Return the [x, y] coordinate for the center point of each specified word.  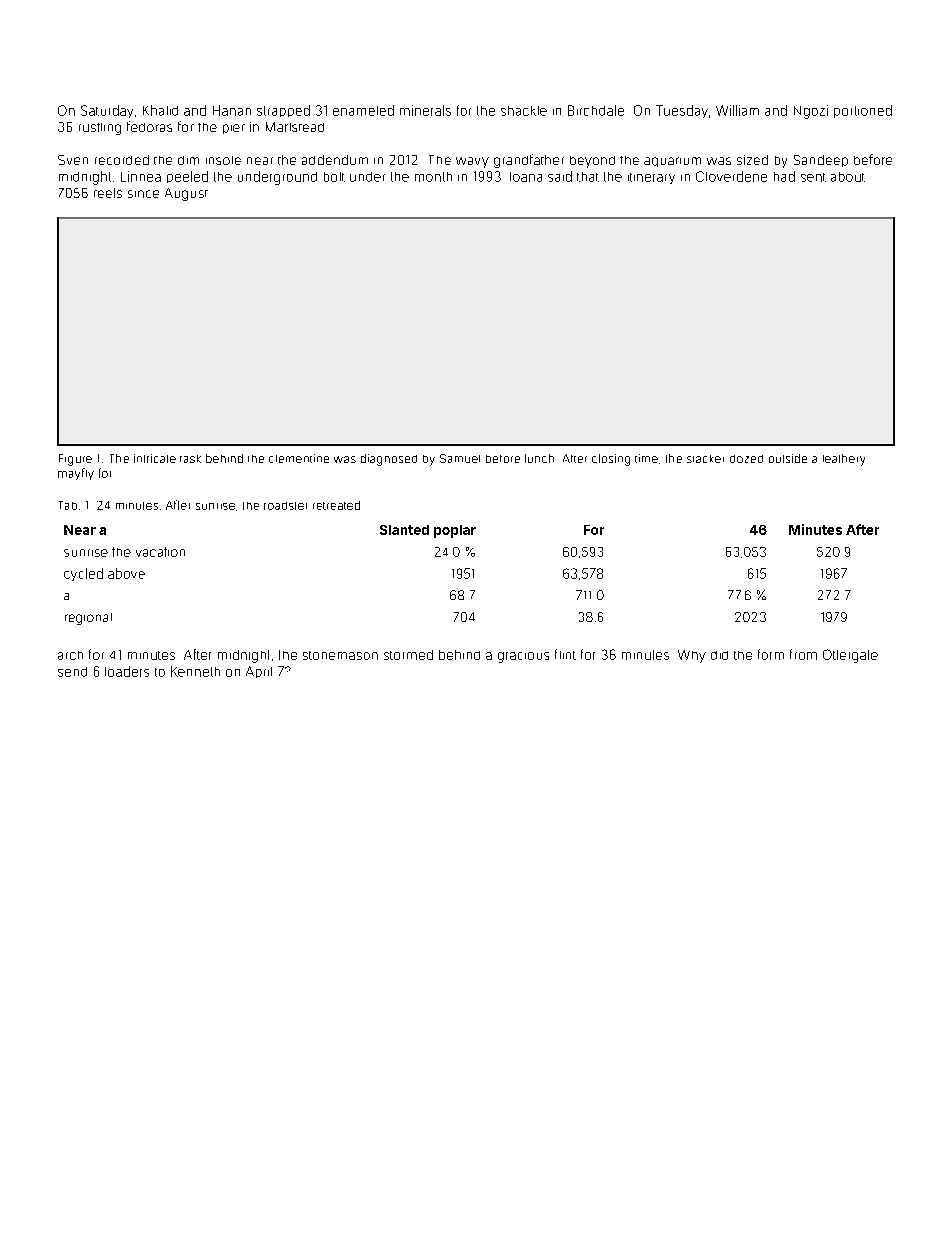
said [560, 176]
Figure [75, 460]
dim [188, 160]
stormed [408, 655]
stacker [705, 459]
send [72, 672]
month [433, 177]
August [186, 194]
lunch [539, 458]
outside [788, 458]
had [784, 176]
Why [692, 656]
